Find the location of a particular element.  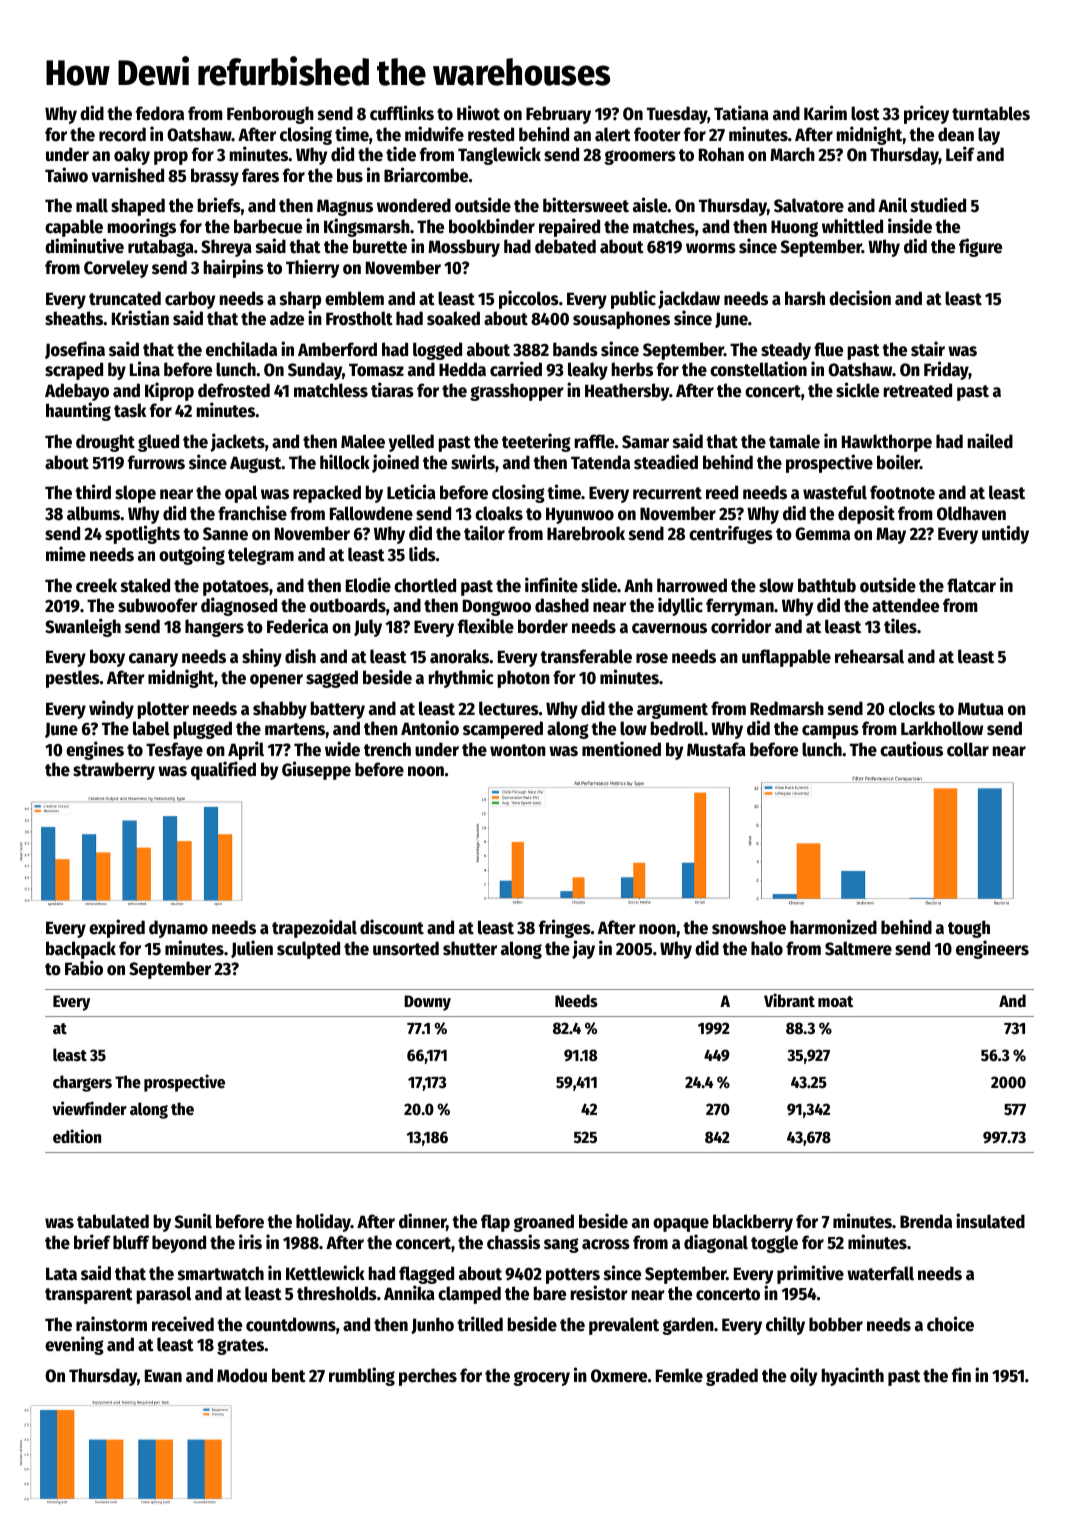

mentioned is located at coordinates (621, 749).
